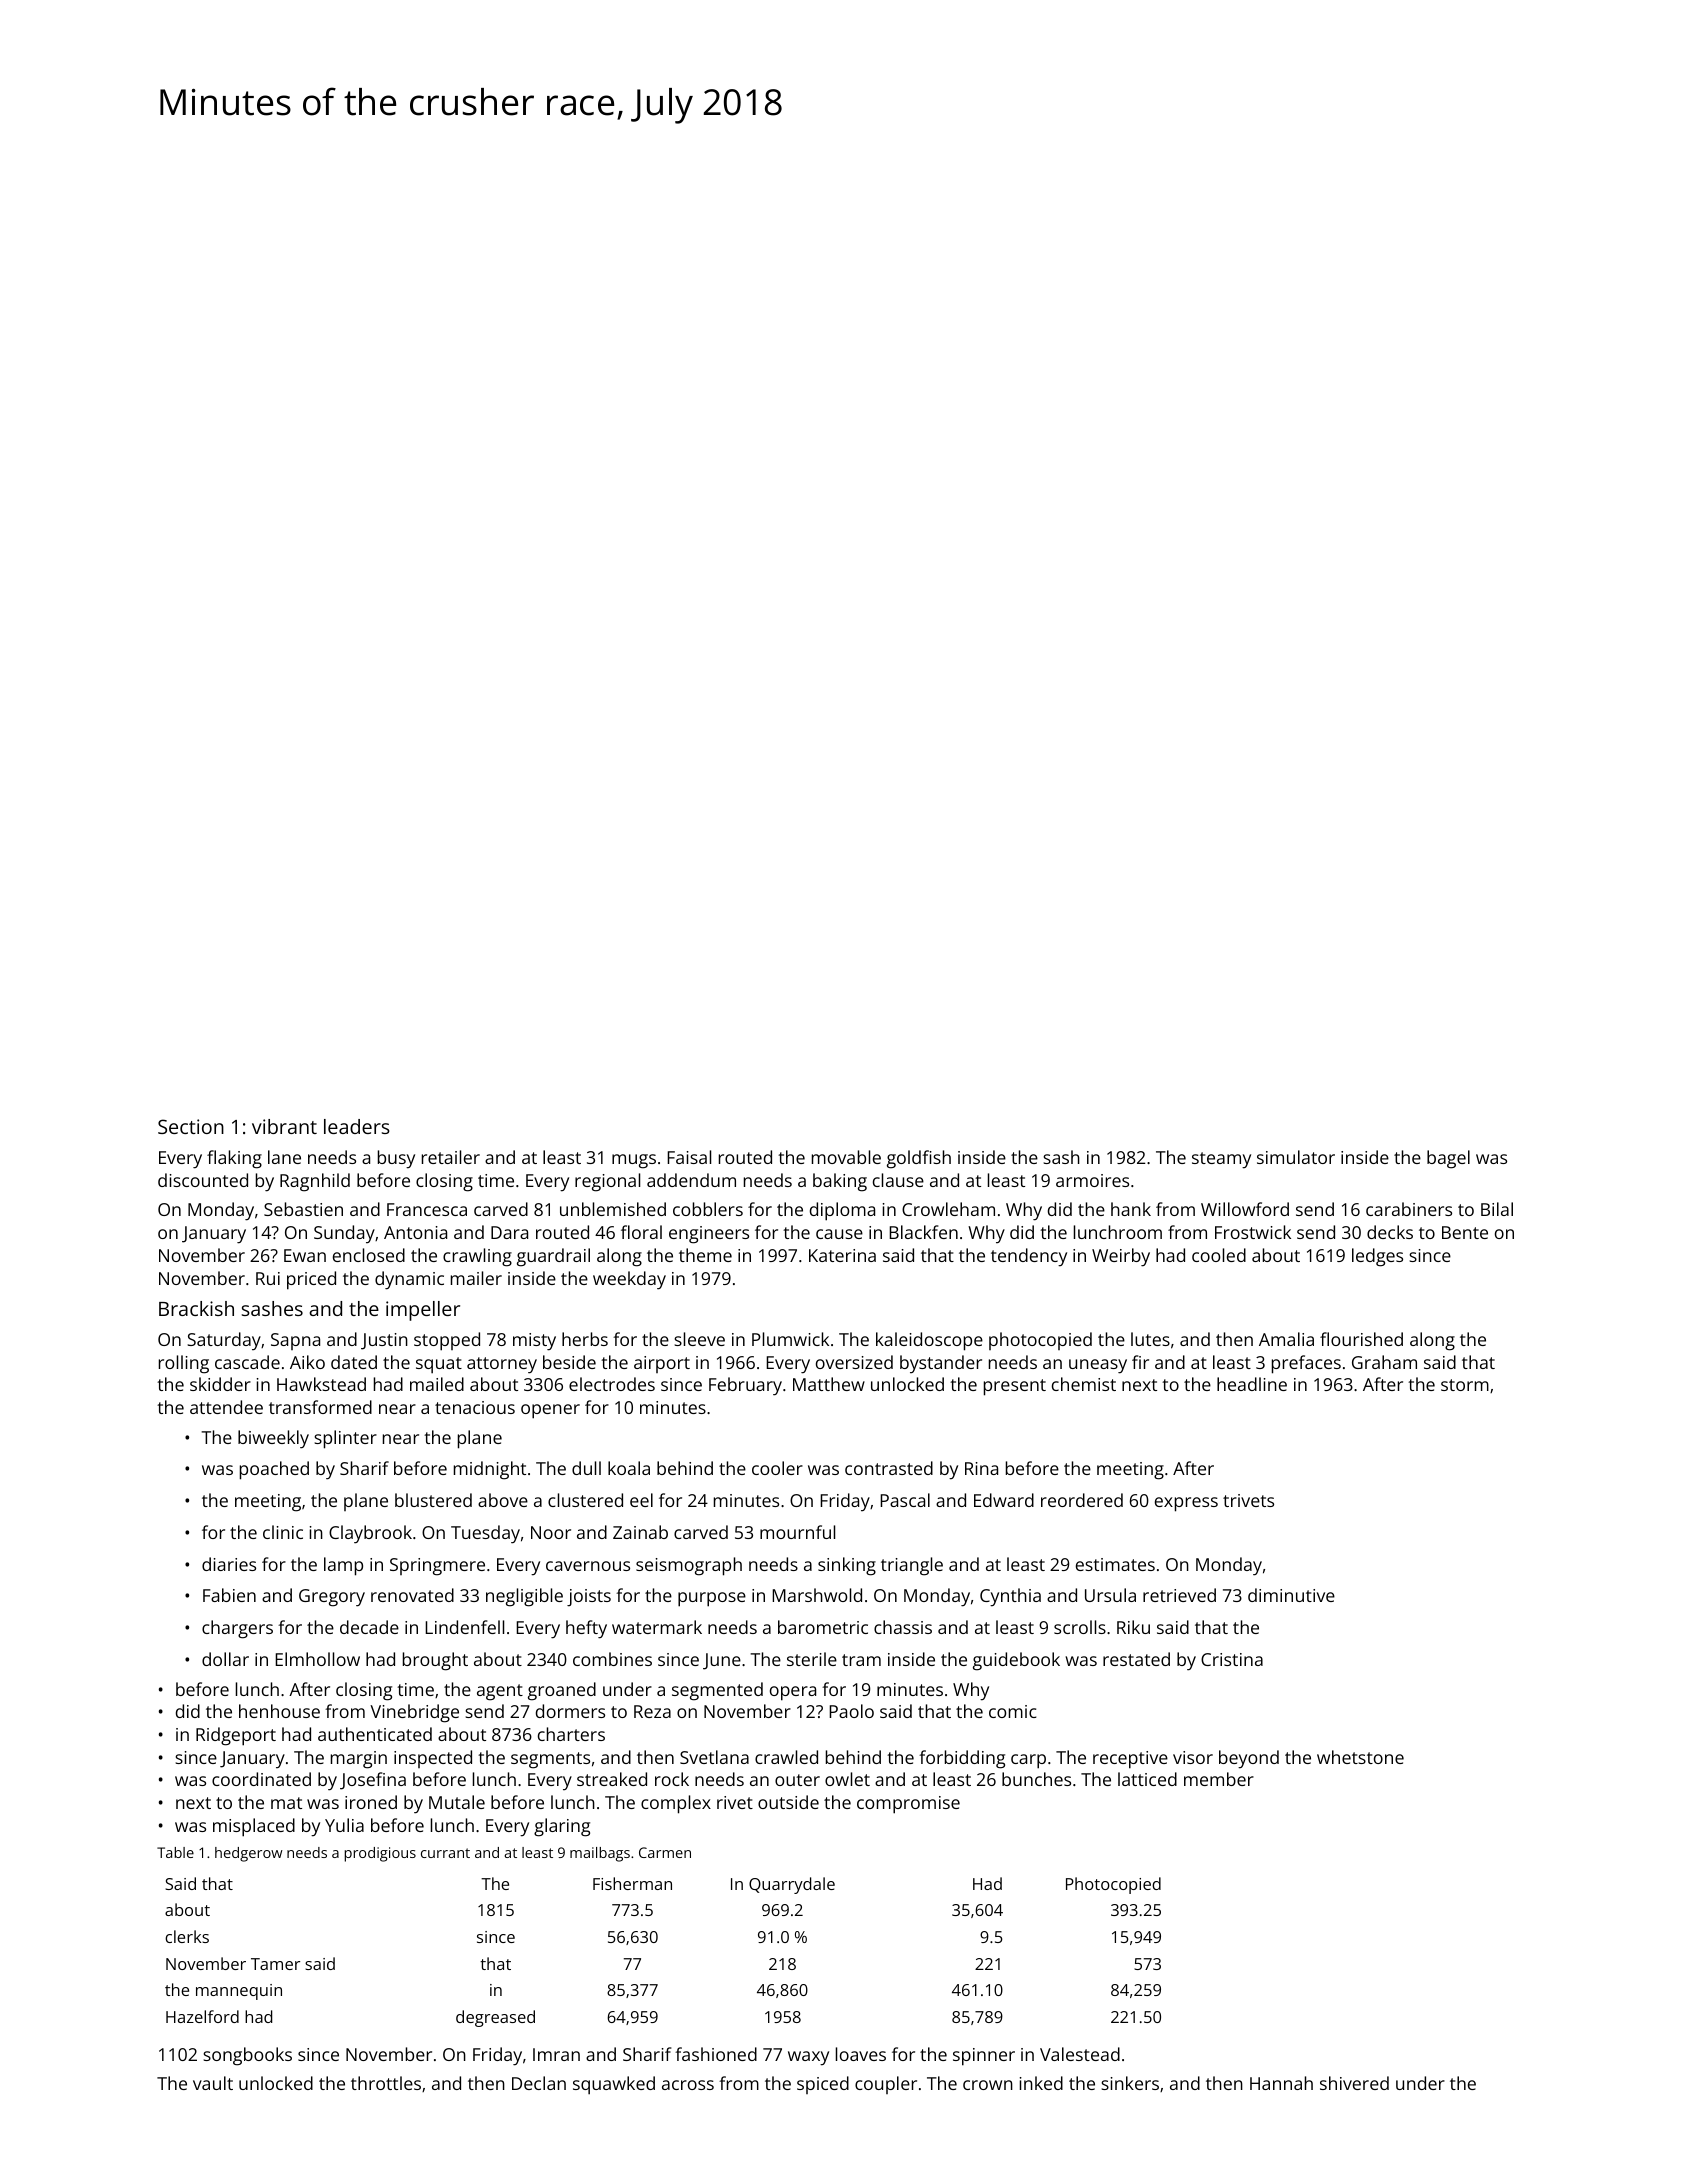 This page has height=2178, width=1683. I want to click on splinter, so click(345, 1439).
